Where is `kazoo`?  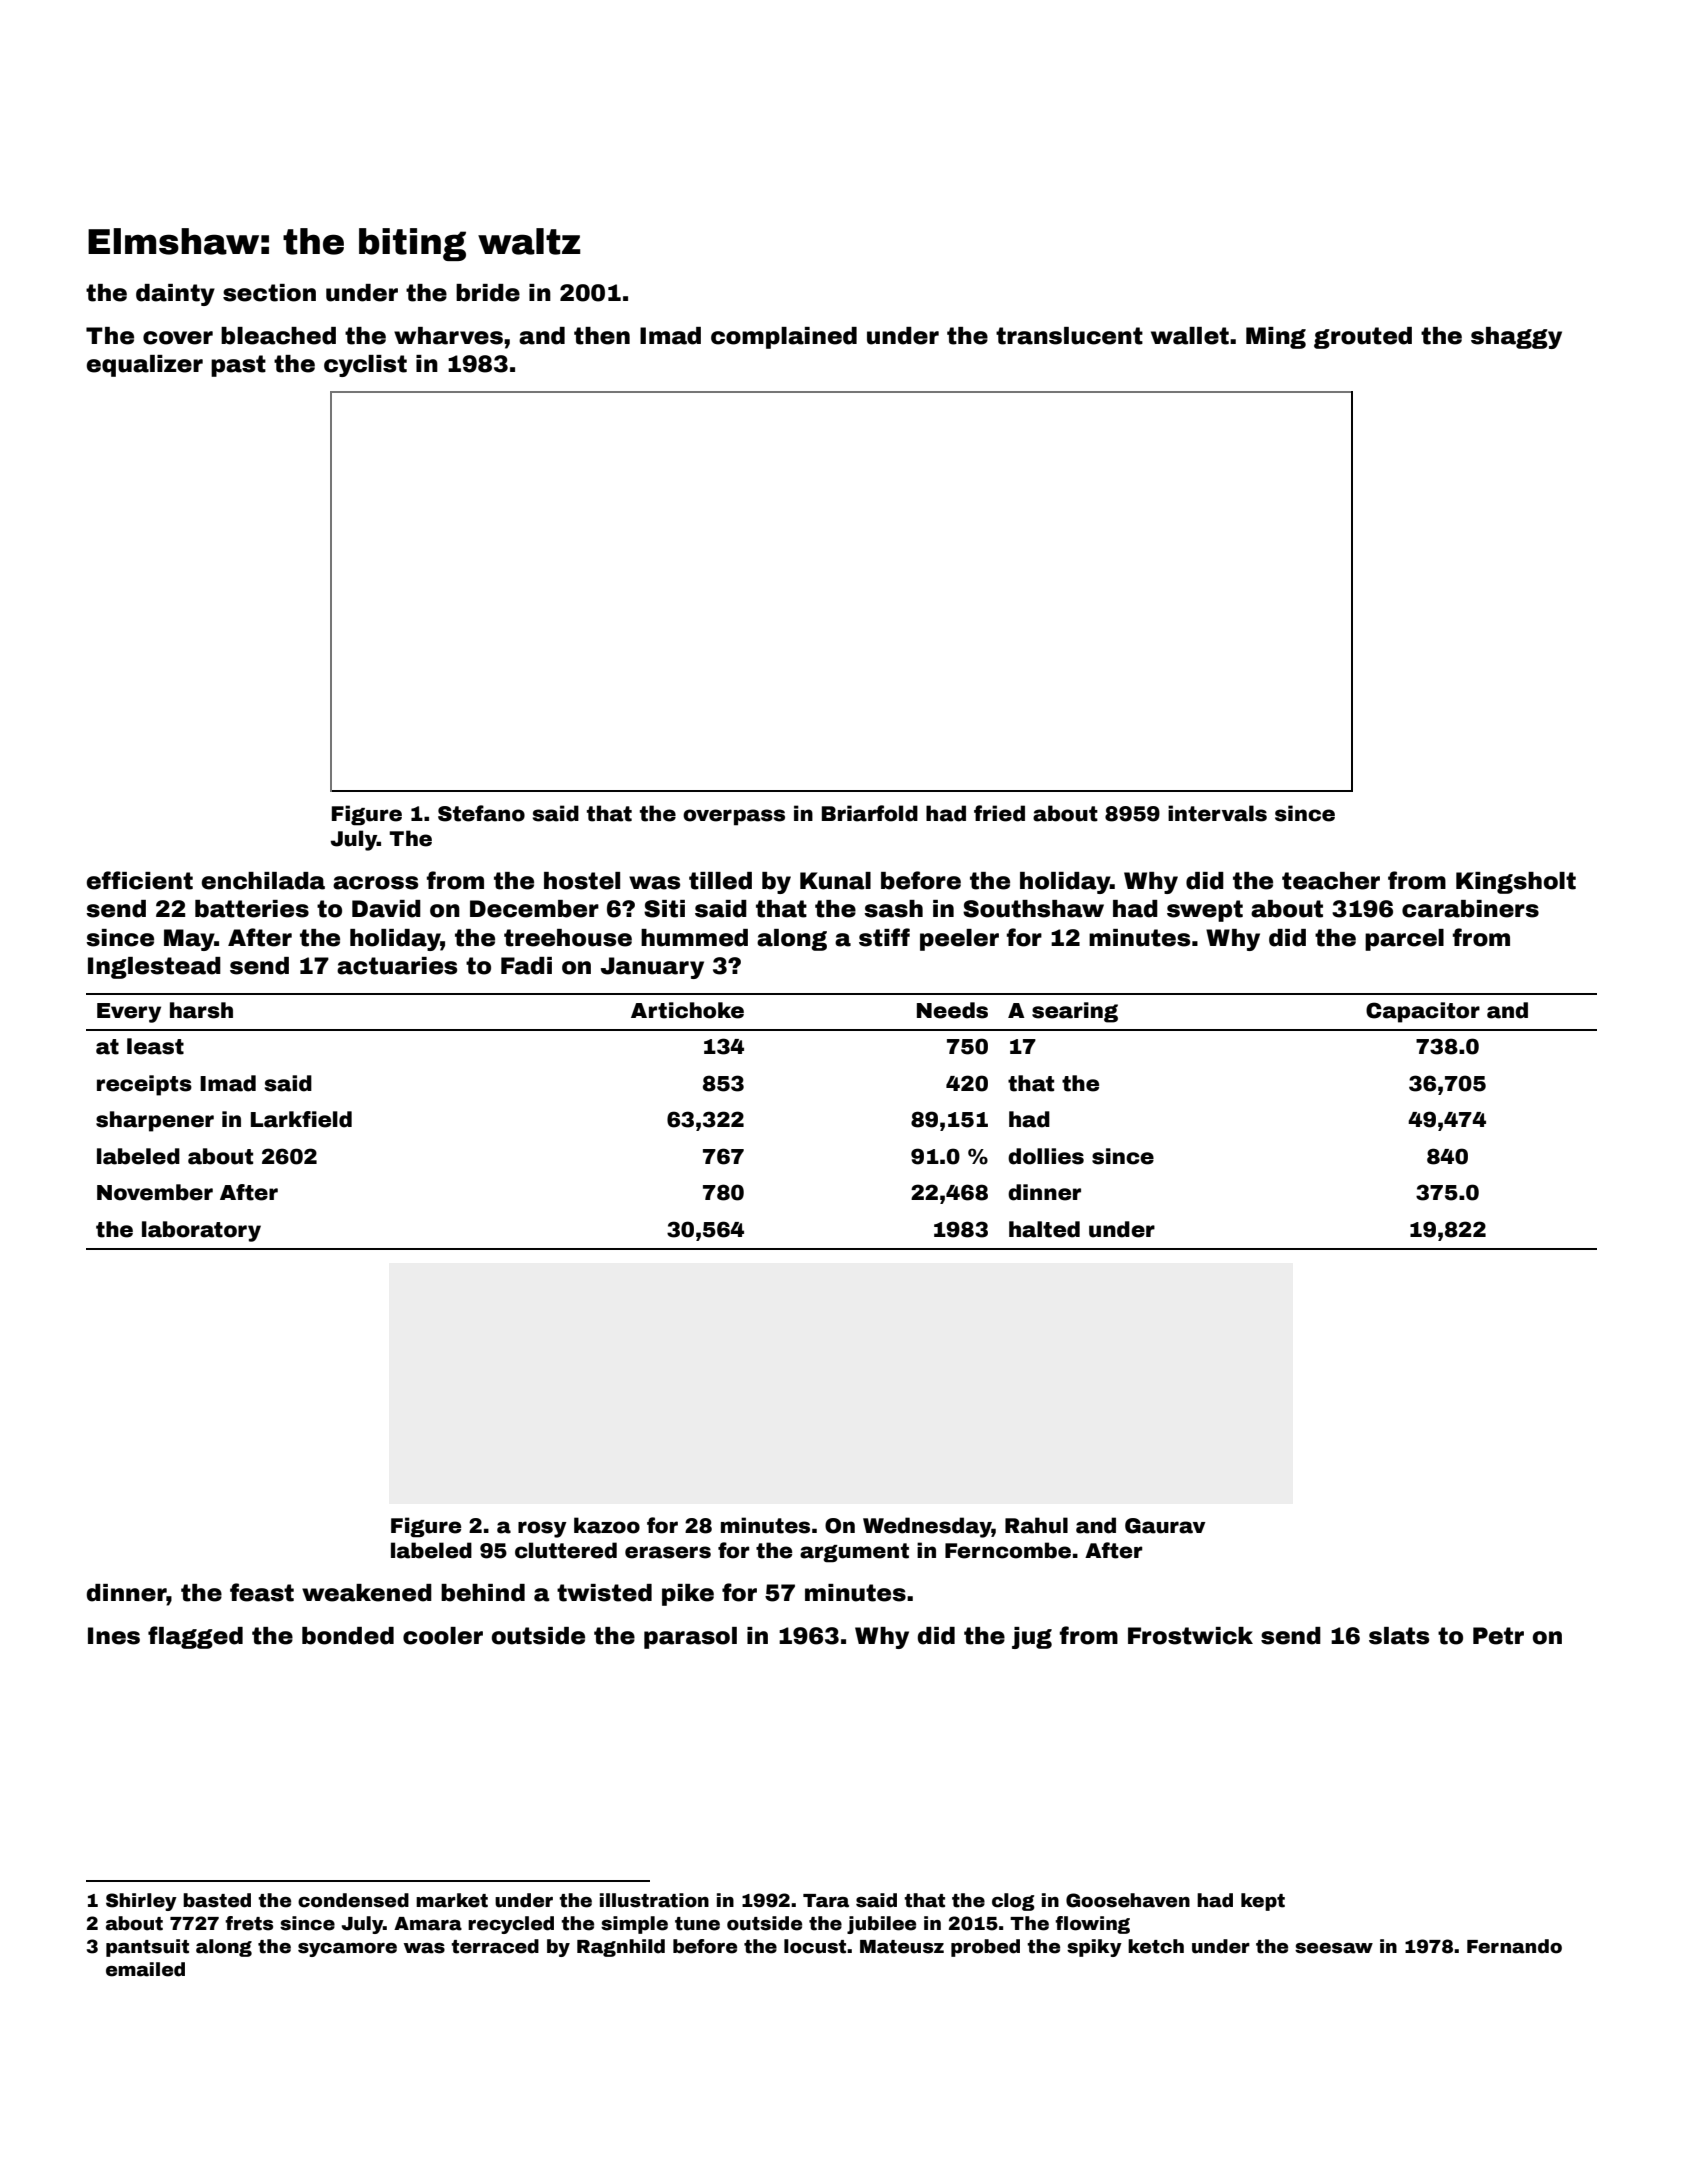
kazoo is located at coordinates (607, 1525).
